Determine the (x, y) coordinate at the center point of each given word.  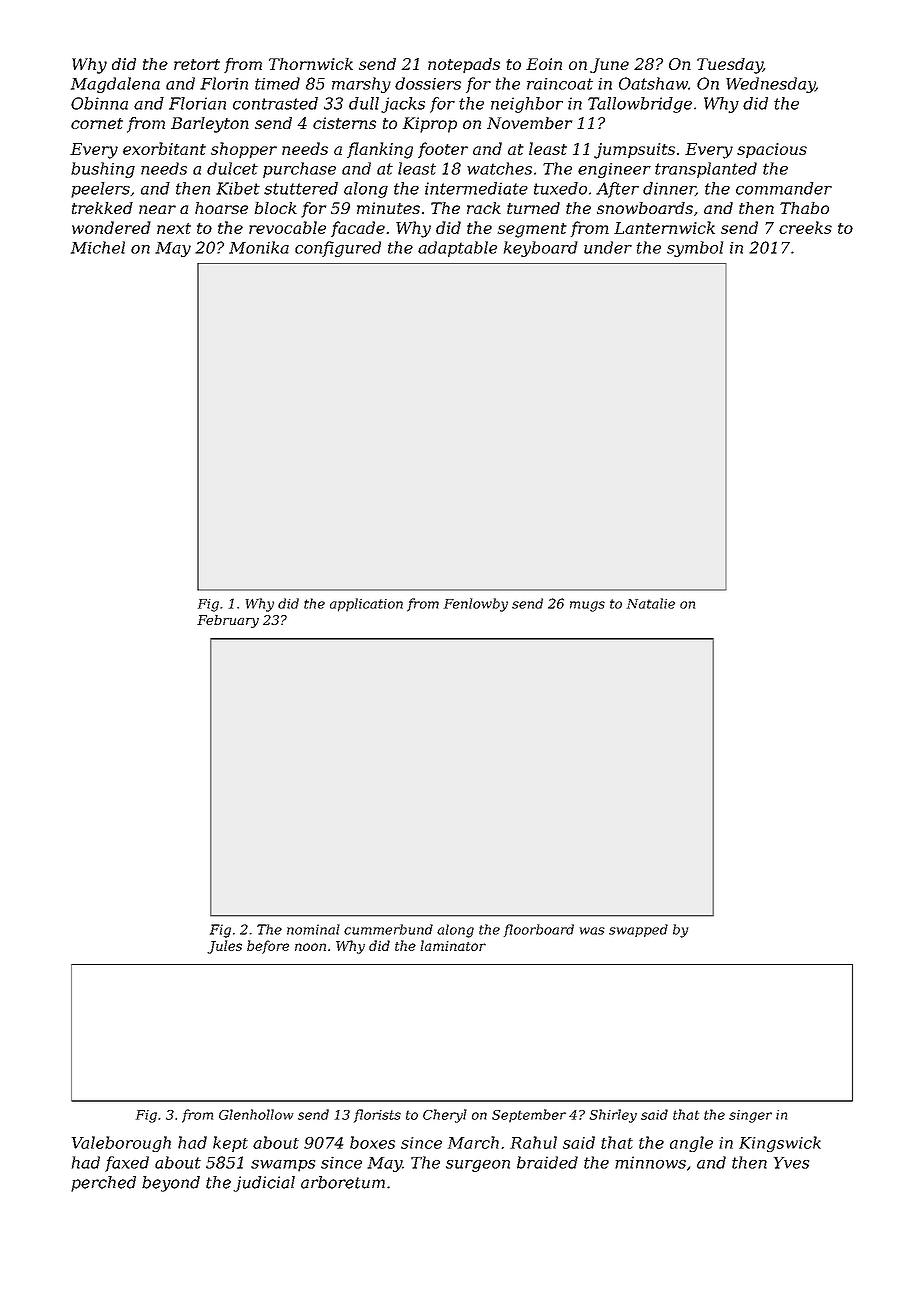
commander (784, 188)
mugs (587, 606)
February (228, 621)
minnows (650, 1162)
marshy (361, 85)
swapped (638, 930)
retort (197, 64)
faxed (127, 1164)
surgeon (478, 1166)
